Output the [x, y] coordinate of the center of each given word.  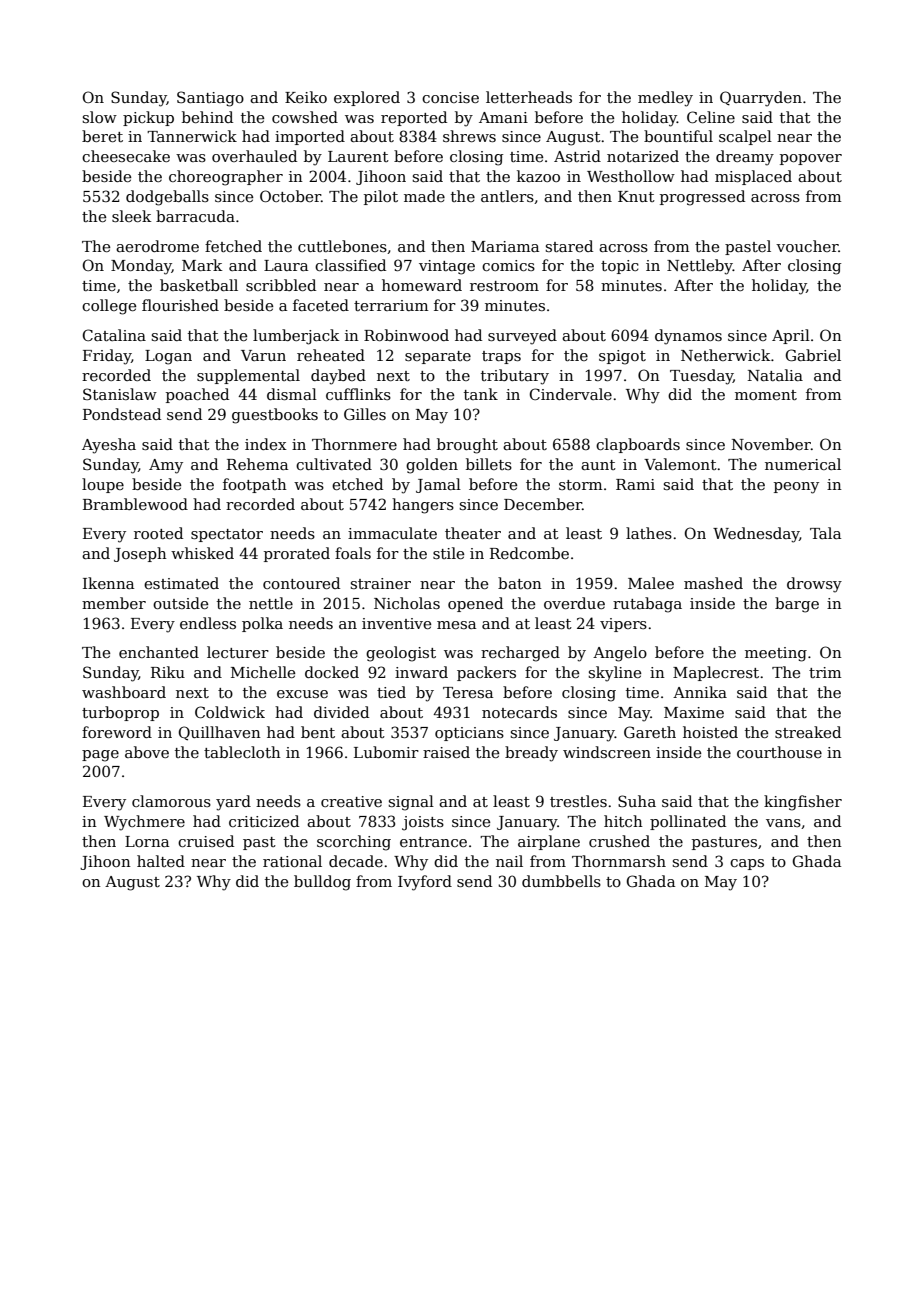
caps [747, 864]
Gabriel [813, 355]
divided [341, 712]
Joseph [140, 554]
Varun [263, 355]
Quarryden [761, 99]
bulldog [322, 883]
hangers [423, 506]
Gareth [650, 732]
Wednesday [756, 535]
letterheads [529, 97]
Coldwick [230, 712]
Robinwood [406, 335]
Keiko [306, 97]
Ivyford [425, 883]
